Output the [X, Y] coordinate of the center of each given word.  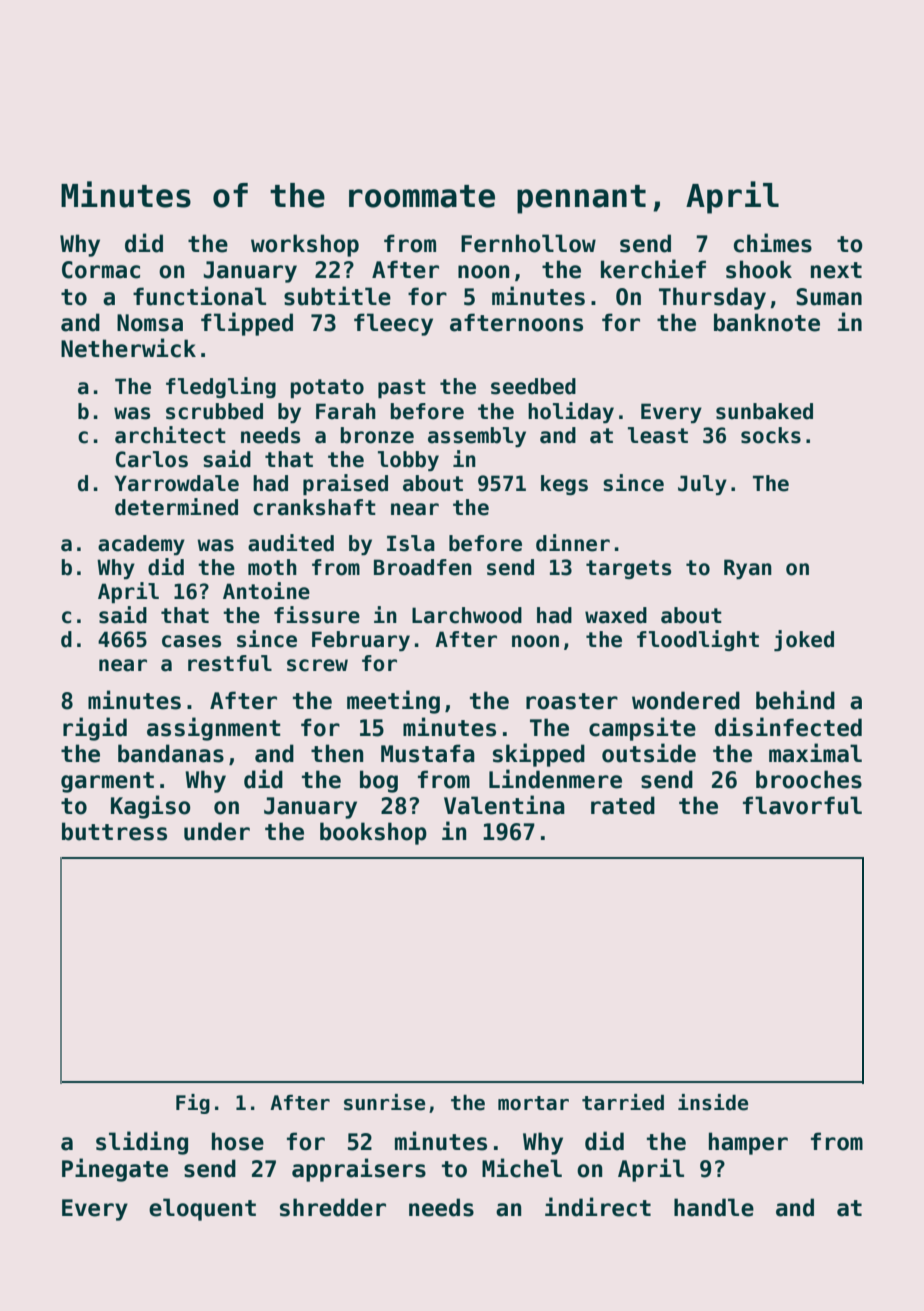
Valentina [504, 805]
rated [623, 805]
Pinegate [115, 1170]
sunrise [384, 1102]
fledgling [221, 387]
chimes [773, 243]
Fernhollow [528, 243]
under [217, 831]
